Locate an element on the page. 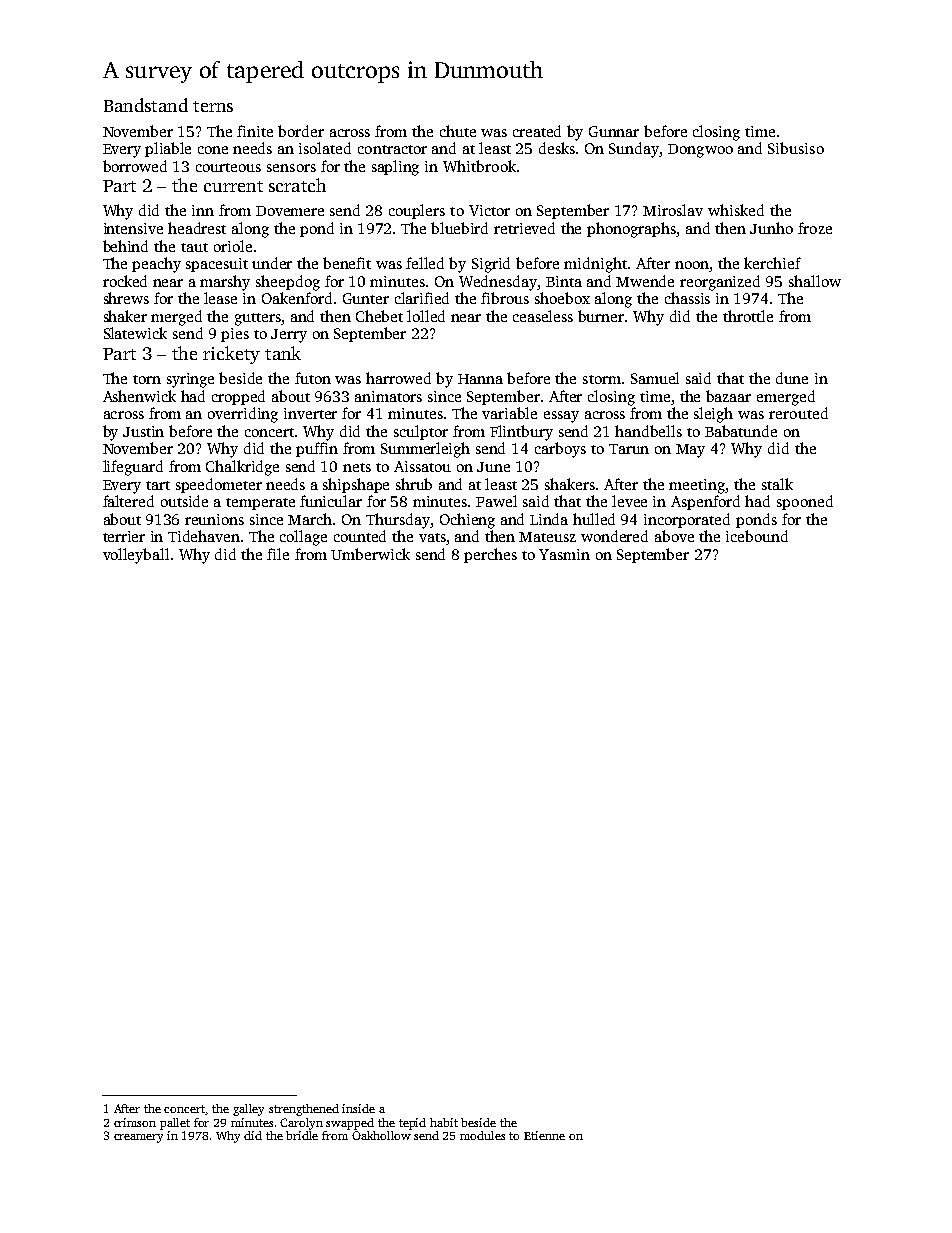  volleyball is located at coordinates (136, 556).
